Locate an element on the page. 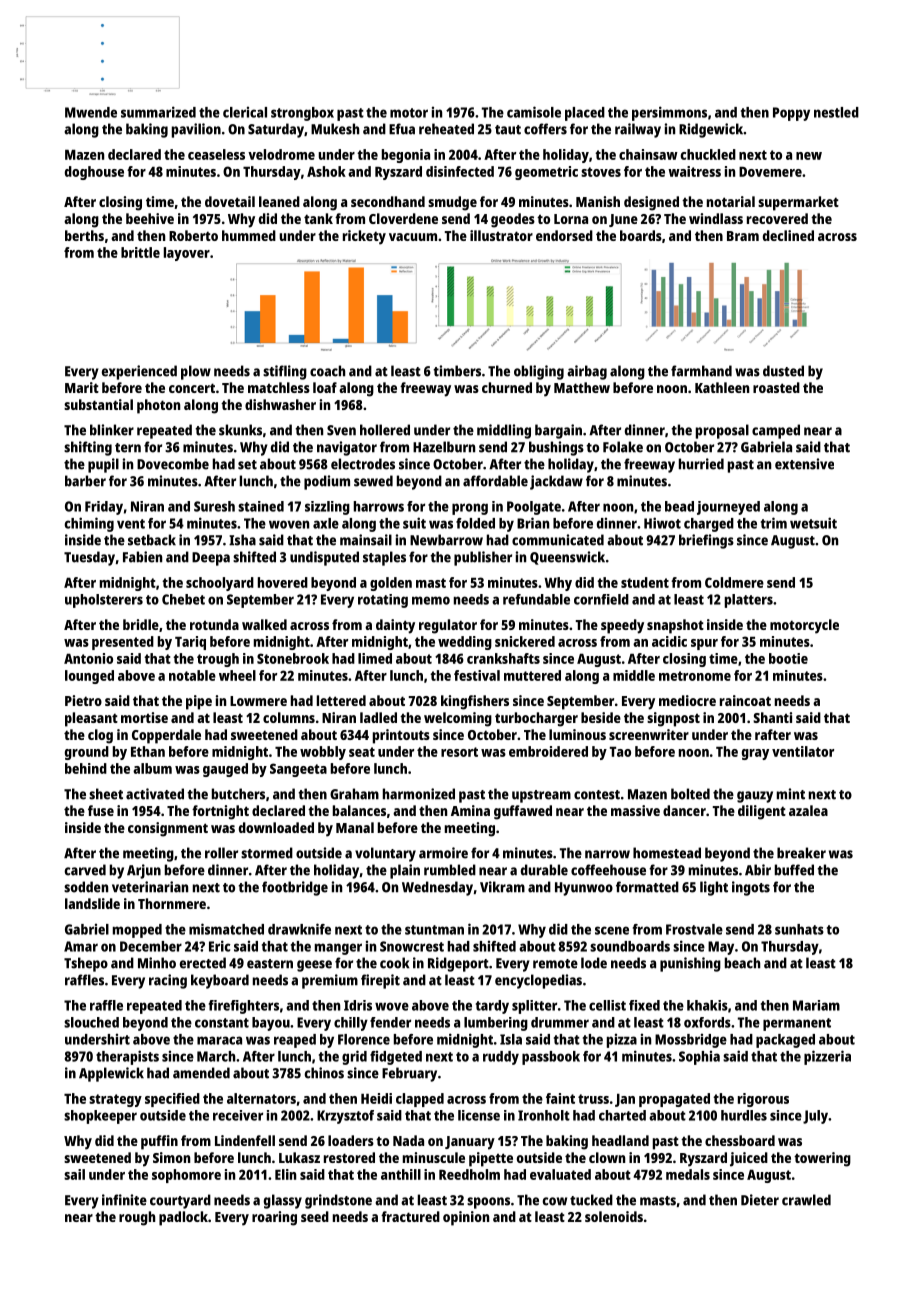  timbers is located at coordinates (457, 371).
